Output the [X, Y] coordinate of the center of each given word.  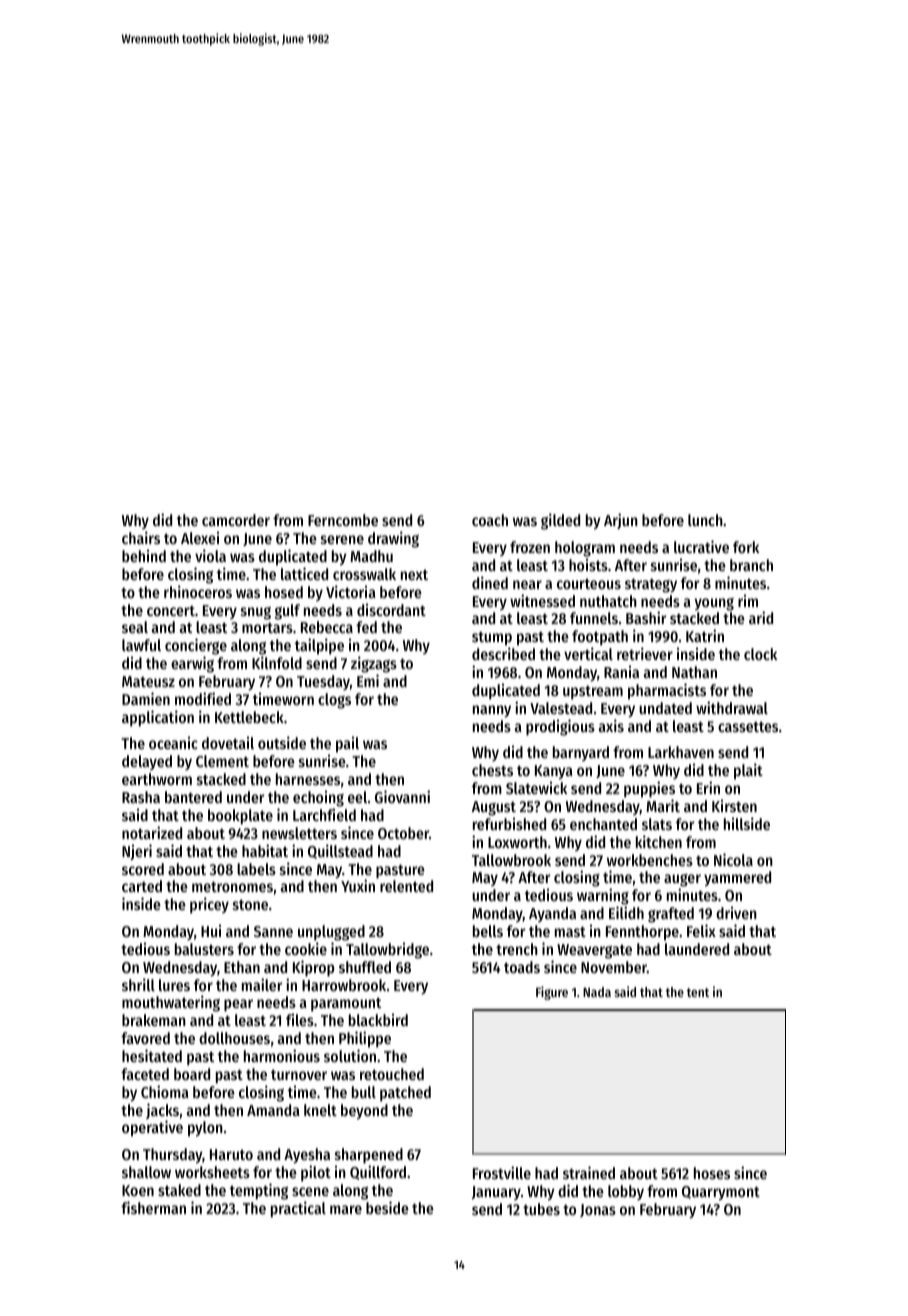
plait [748, 771]
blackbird [378, 1019]
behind [144, 555]
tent [698, 992]
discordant [391, 609]
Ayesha [307, 1156]
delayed [147, 762]
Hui [211, 930]
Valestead [561, 708]
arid [761, 617]
